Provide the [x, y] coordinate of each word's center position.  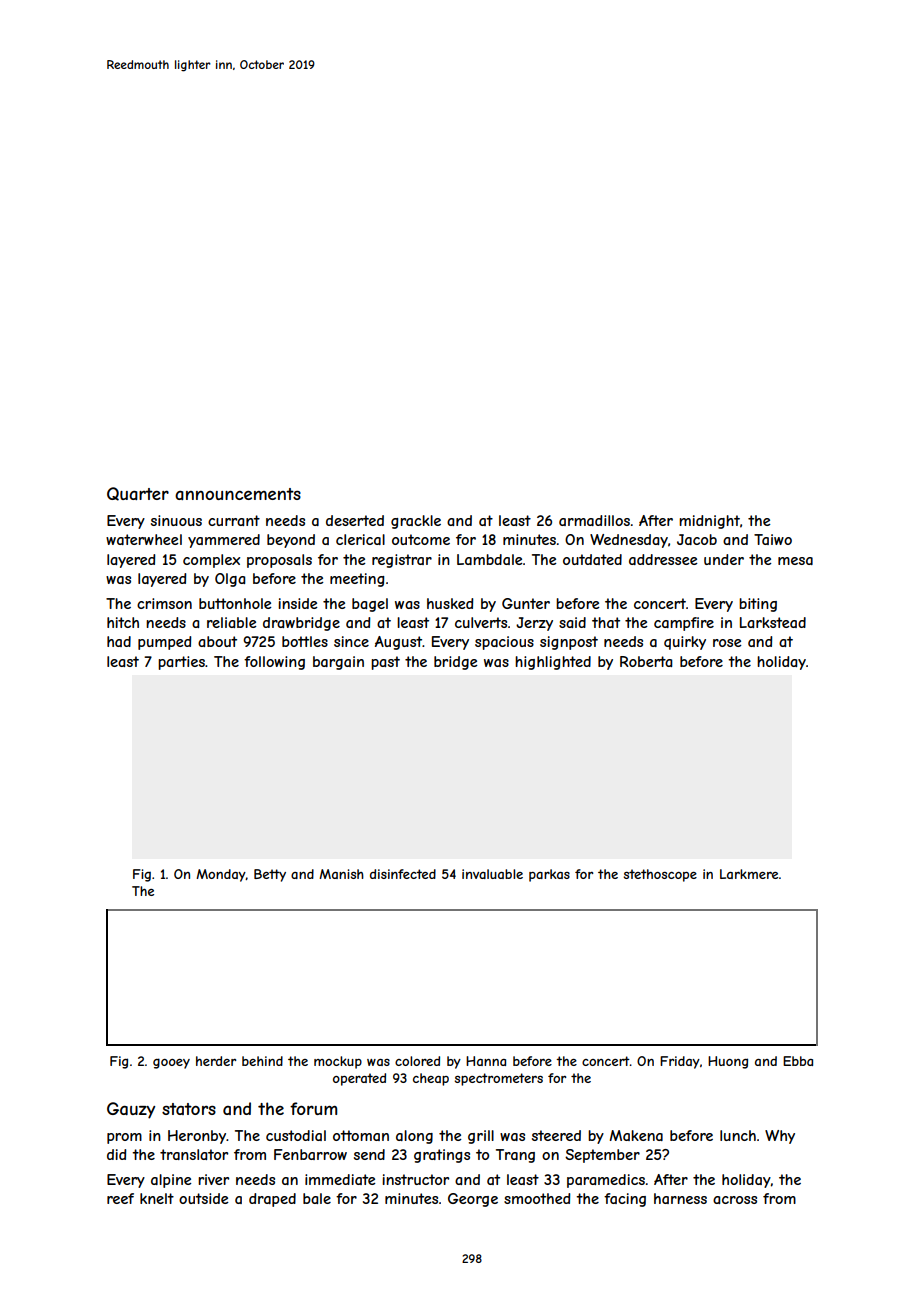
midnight [709, 522]
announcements [238, 494]
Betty [270, 875]
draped [272, 1200]
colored [417, 1061]
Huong [728, 1062]
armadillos [594, 520]
